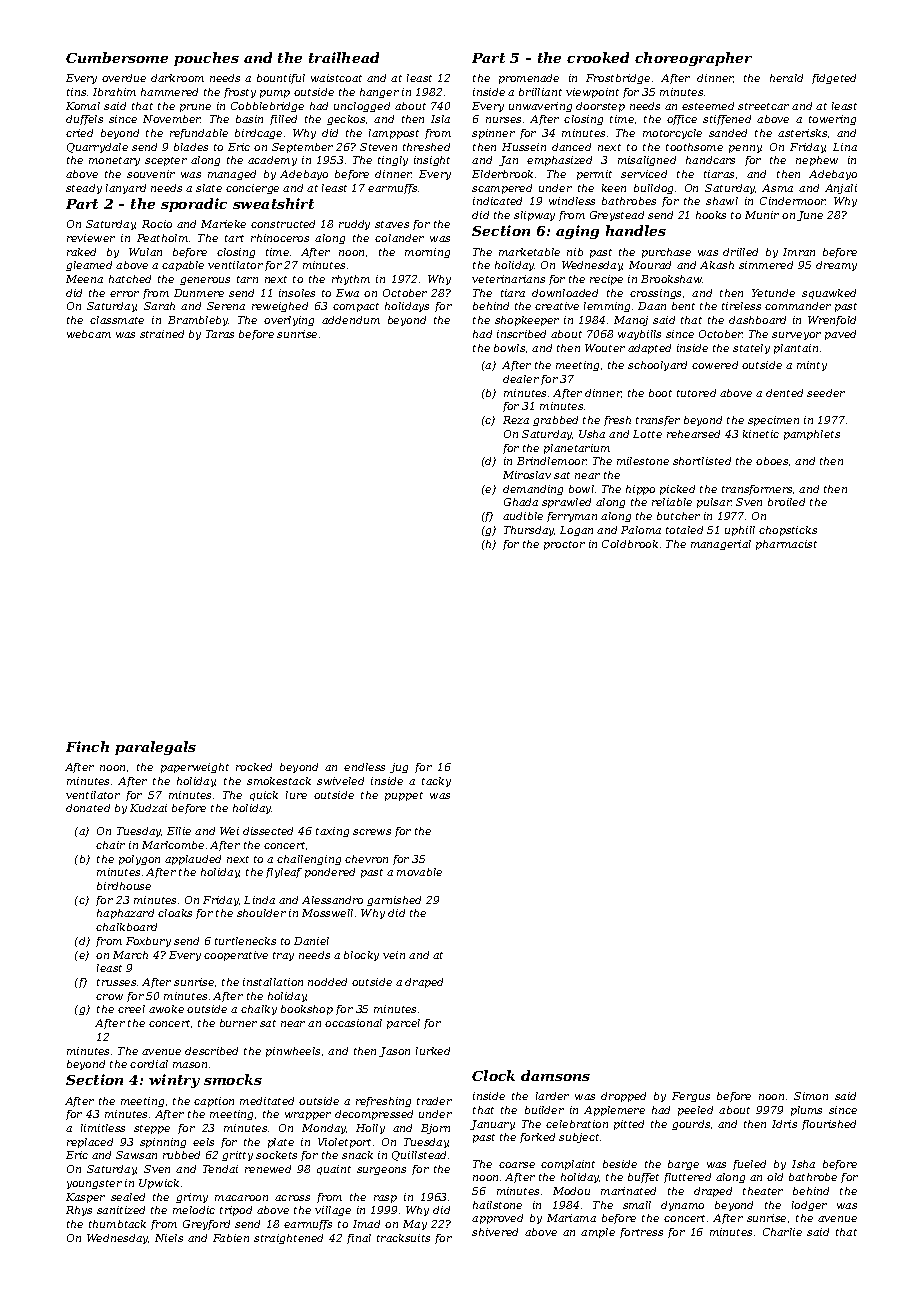 Image resolution: width=924 pixels, height=1308 pixels. Describe the element at coordinates (148, 808) in the document. I see `Kudzai` at that location.
